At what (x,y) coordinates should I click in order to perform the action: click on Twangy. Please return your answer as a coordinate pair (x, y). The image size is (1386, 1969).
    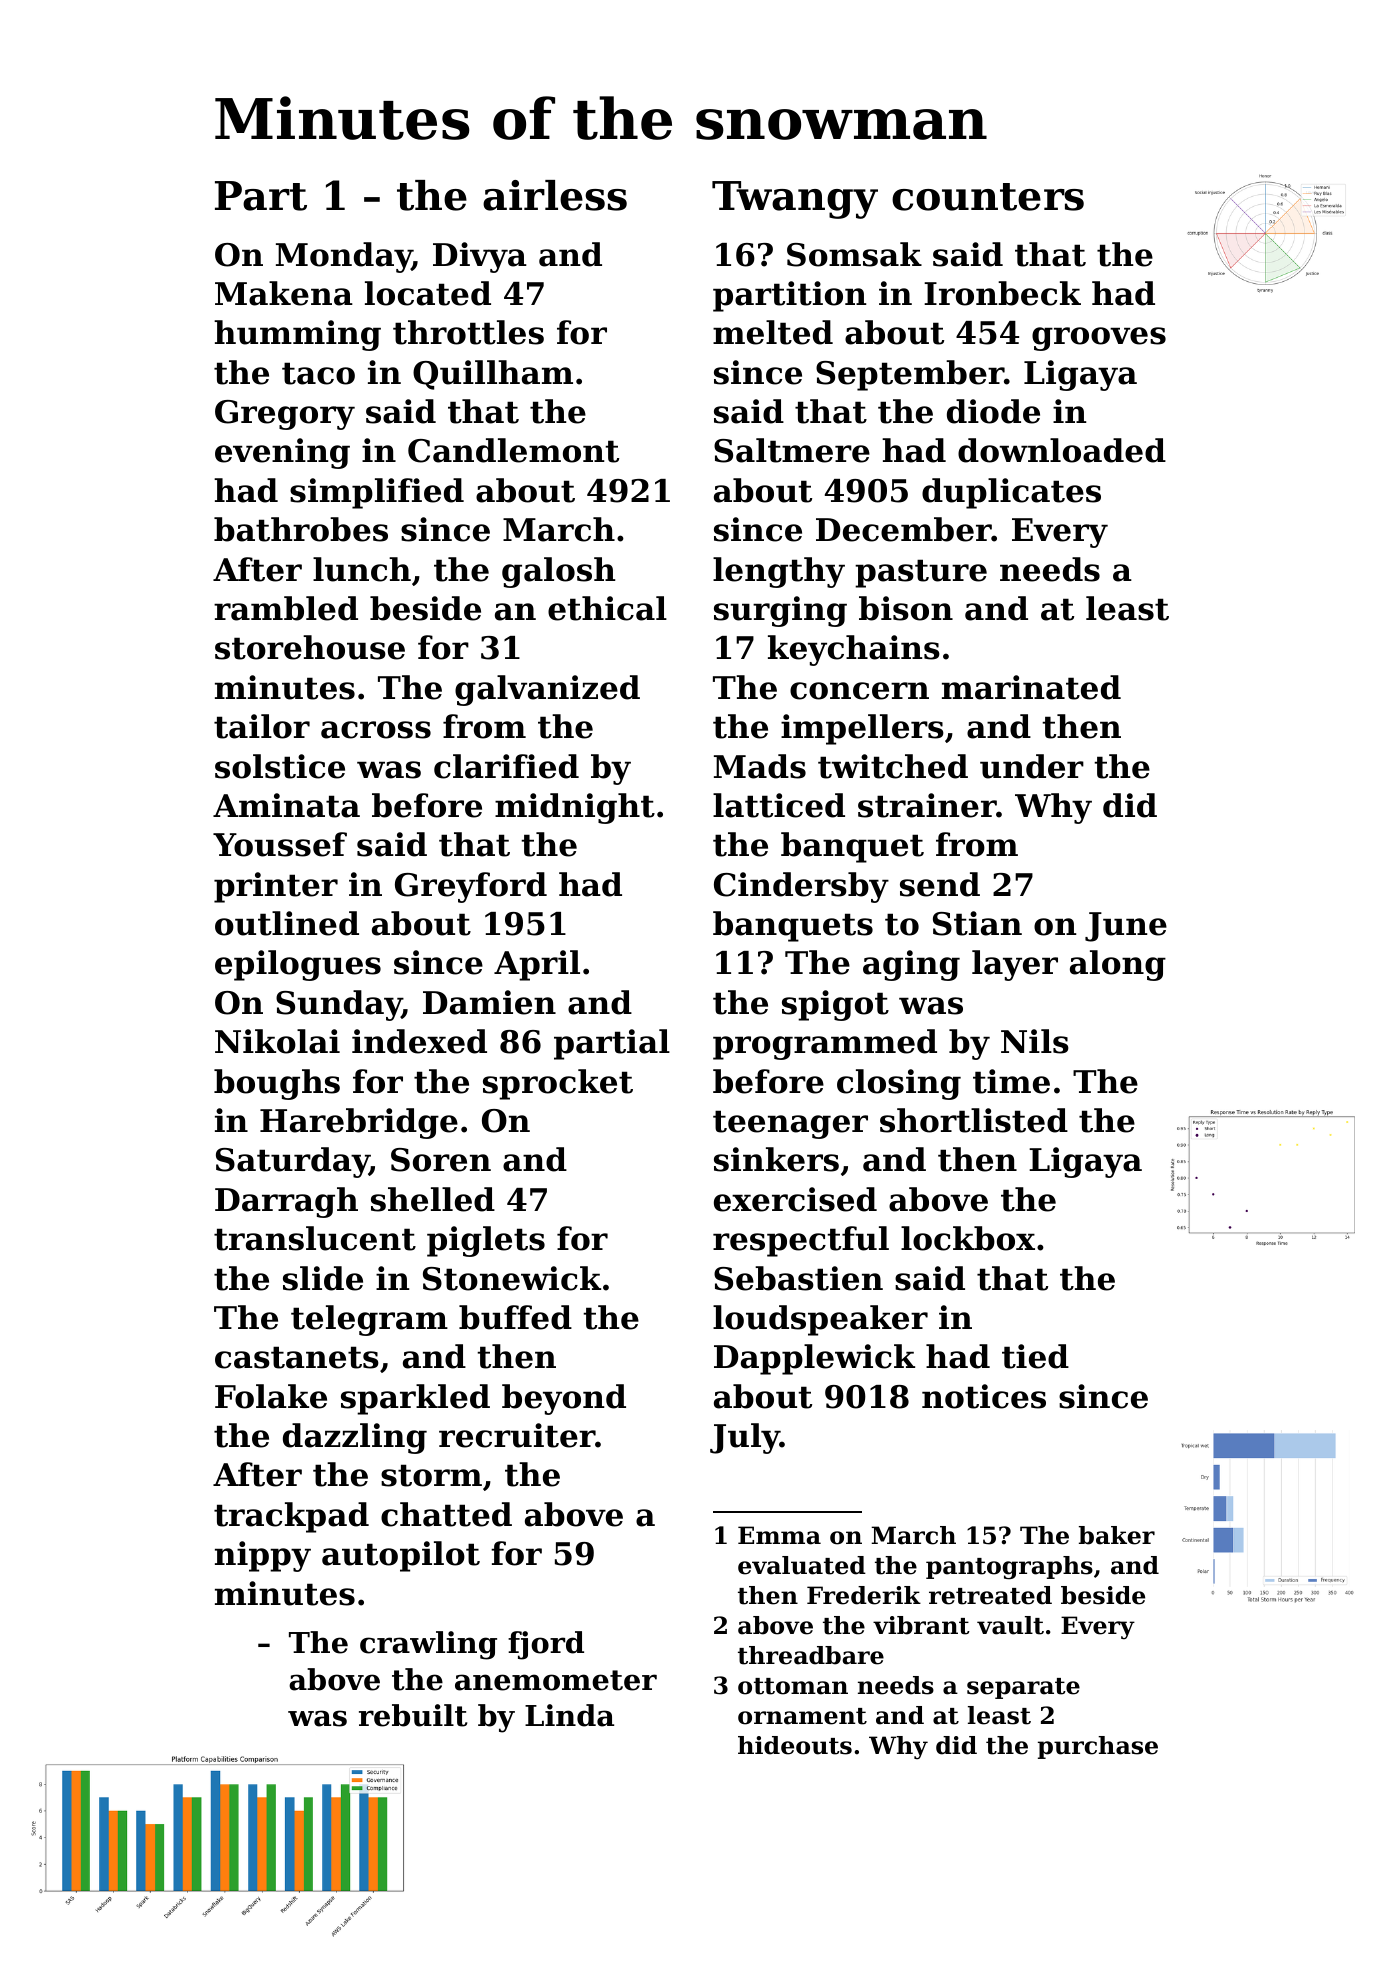
    Looking at the image, I should click on (795, 200).
